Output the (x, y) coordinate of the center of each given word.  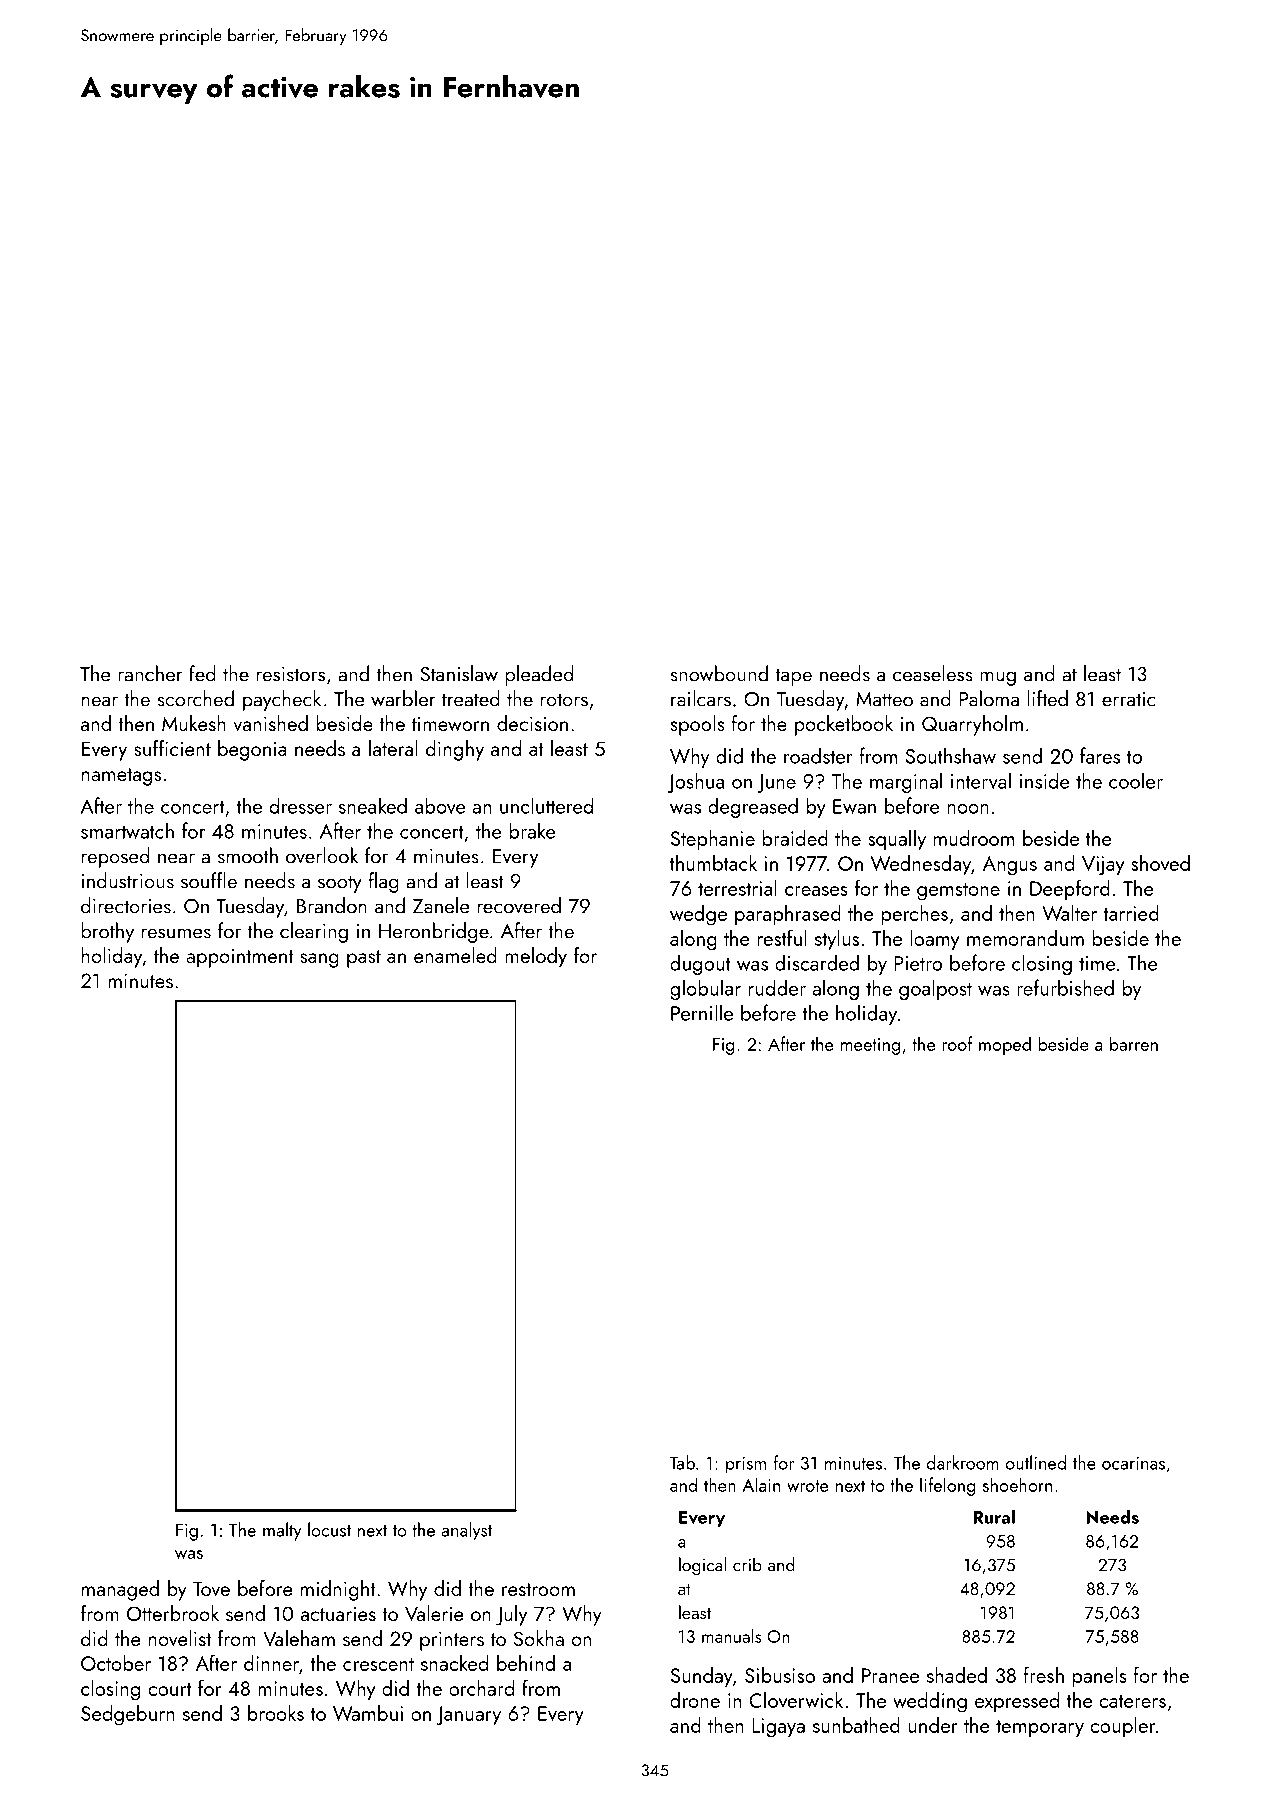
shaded (957, 1675)
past (364, 959)
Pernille (702, 1012)
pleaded (539, 675)
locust (329, 1529)
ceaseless (933, 673)
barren (1134, 1043)
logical (703, 1566)
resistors (291, 674)
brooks (276, 1713)
